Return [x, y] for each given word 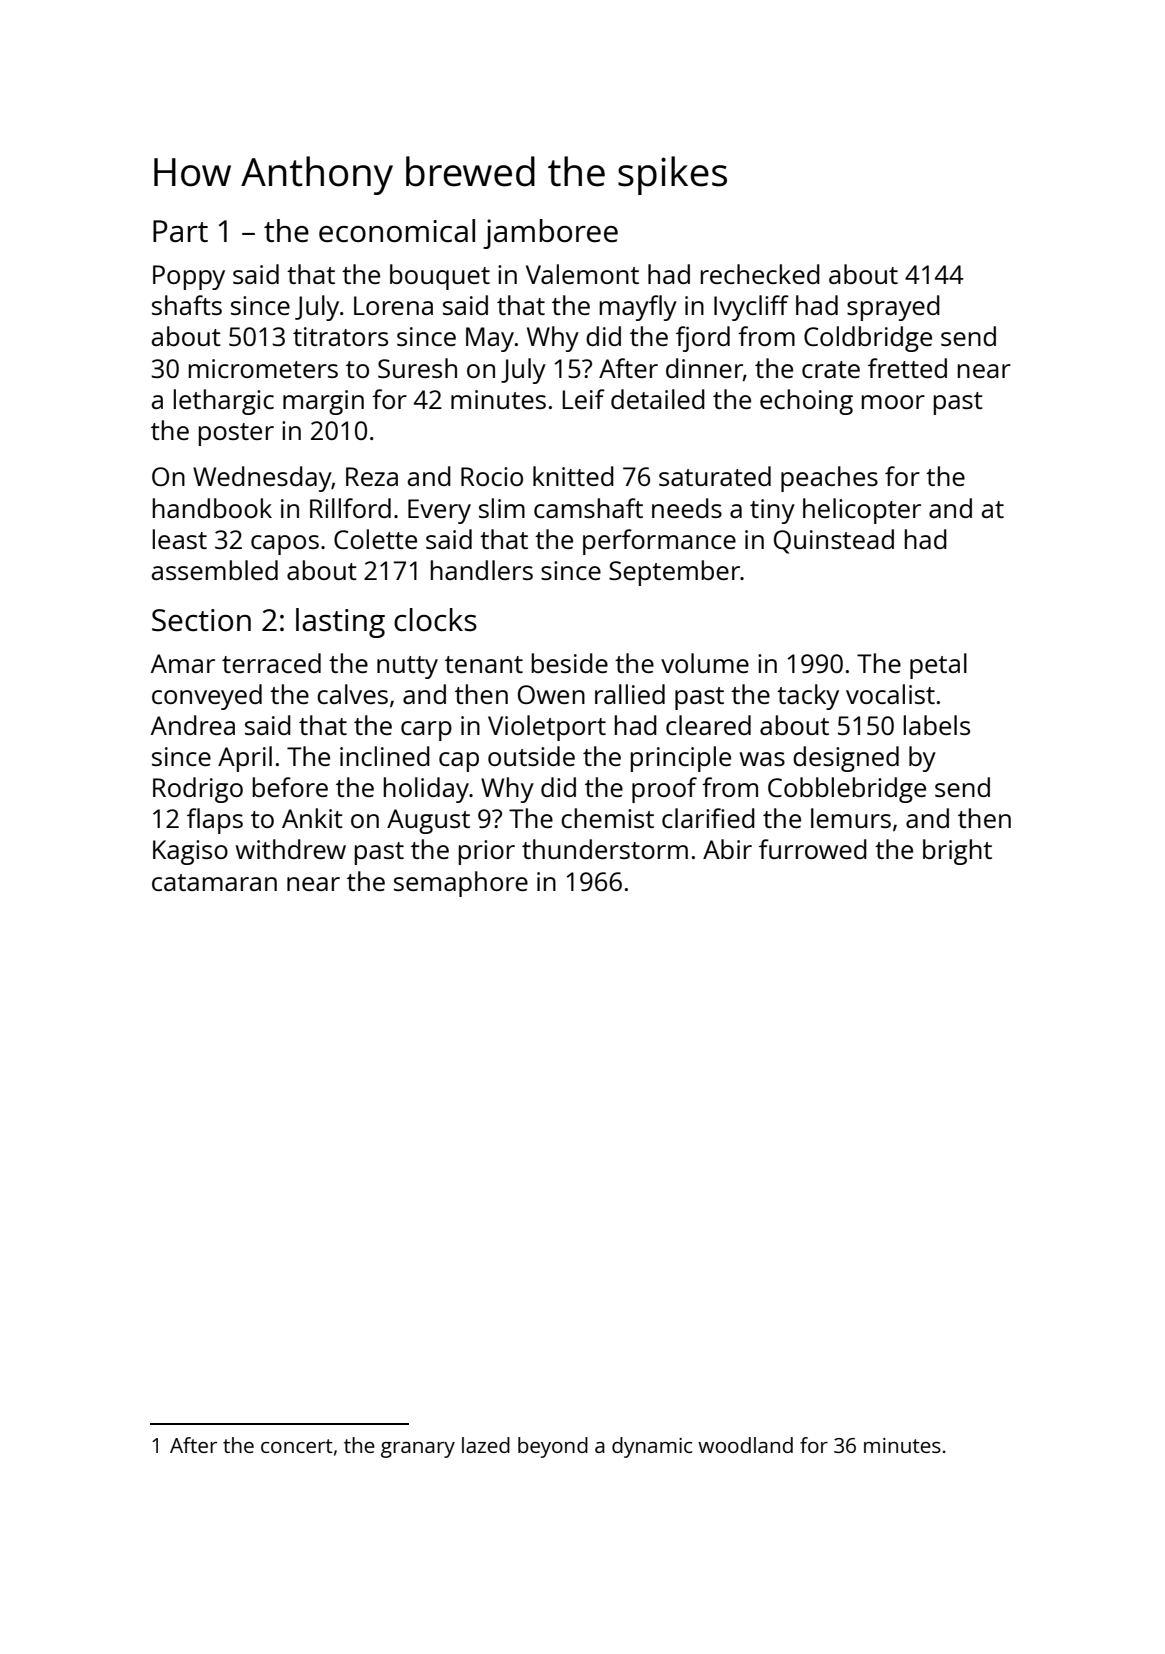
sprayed [893, 308]
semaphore [461, 884]
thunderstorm [605, 849]
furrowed [813, 849]
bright [957, 852]
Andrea [193, 725]
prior [487, 852]
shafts [187, 305]
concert [297, 1446]
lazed [486, 1445]
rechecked [760, 274]
